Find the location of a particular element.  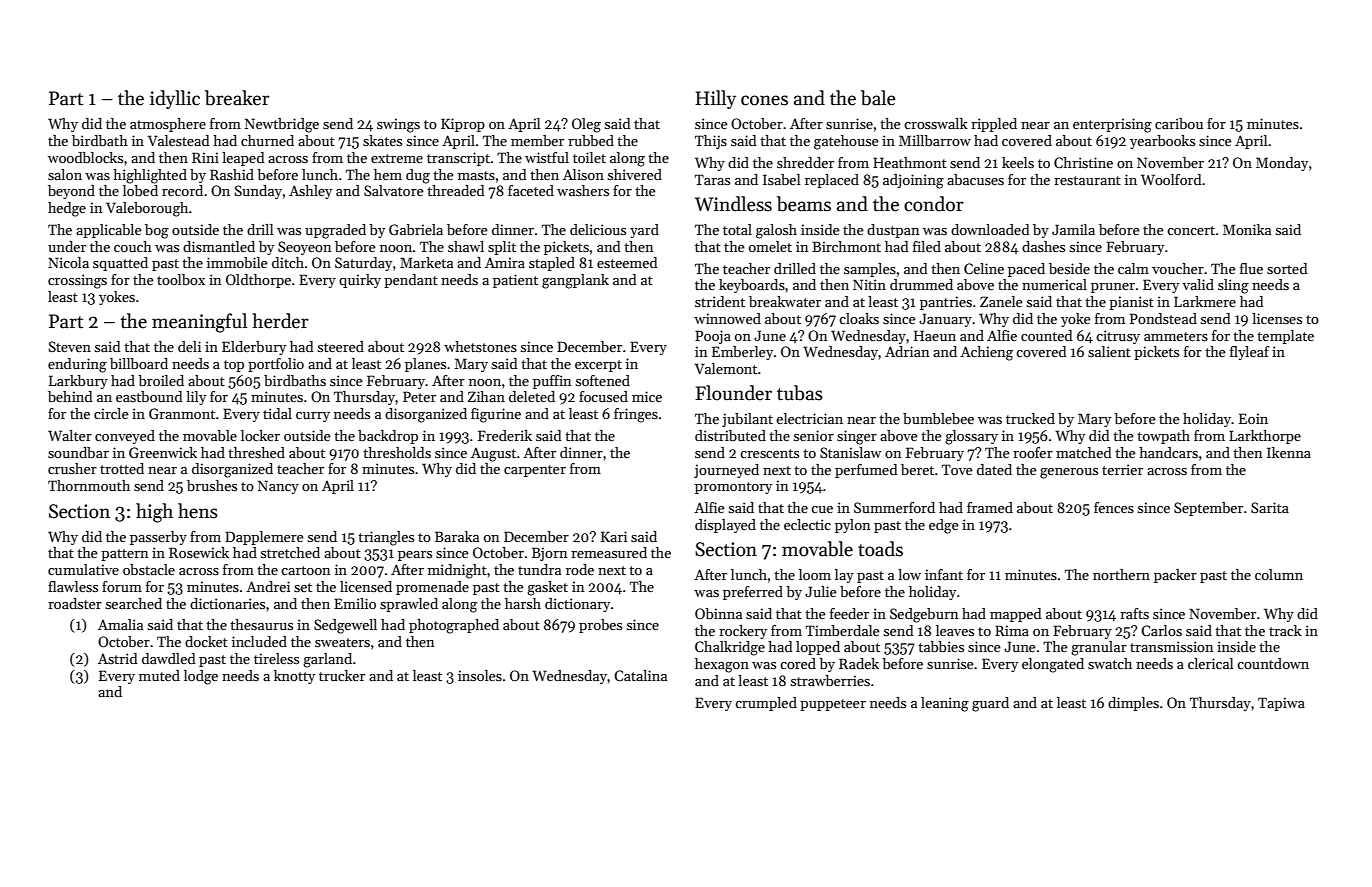

Monday is located at coordinates (1282, 164).
